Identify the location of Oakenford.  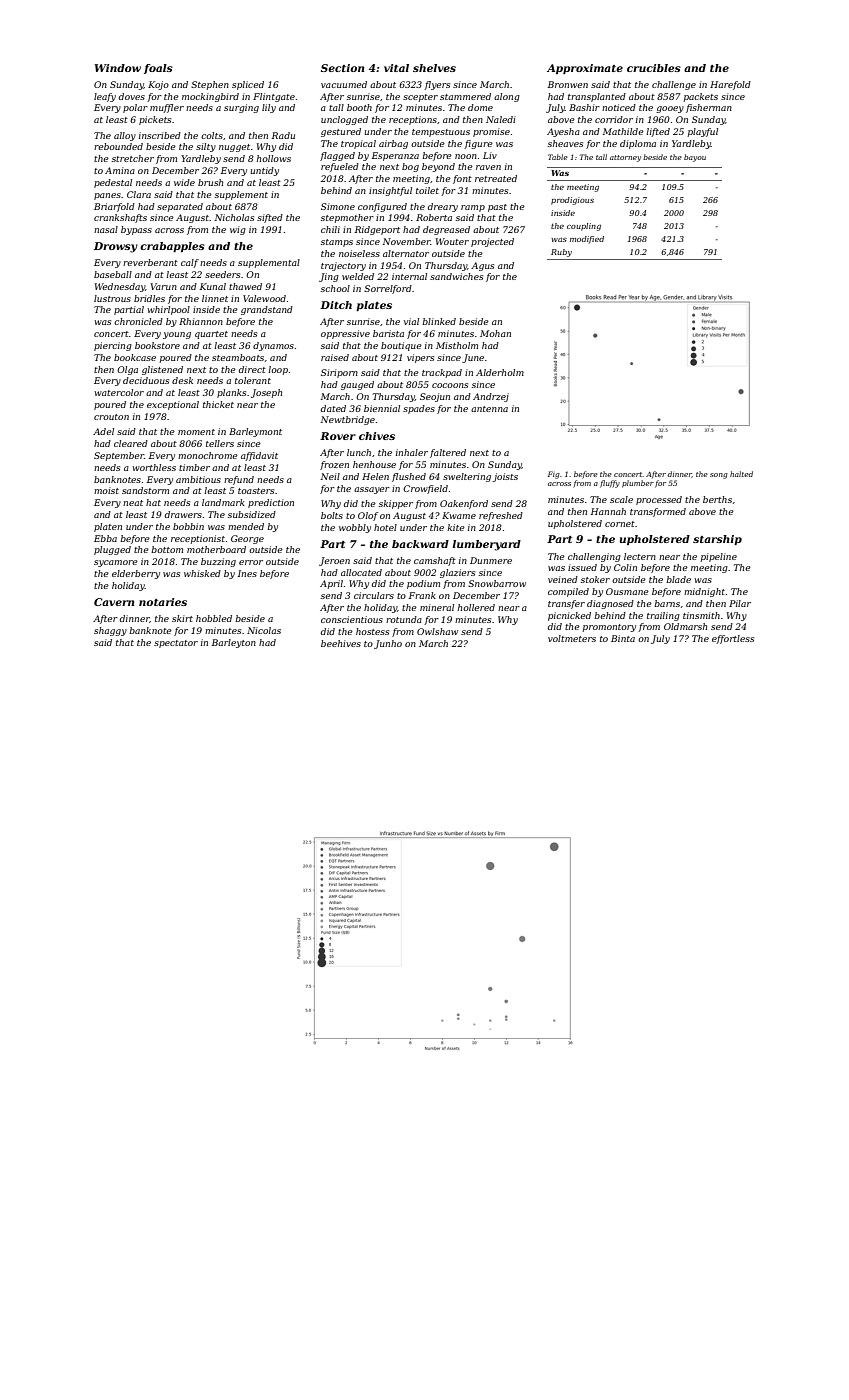
(464, 504).
